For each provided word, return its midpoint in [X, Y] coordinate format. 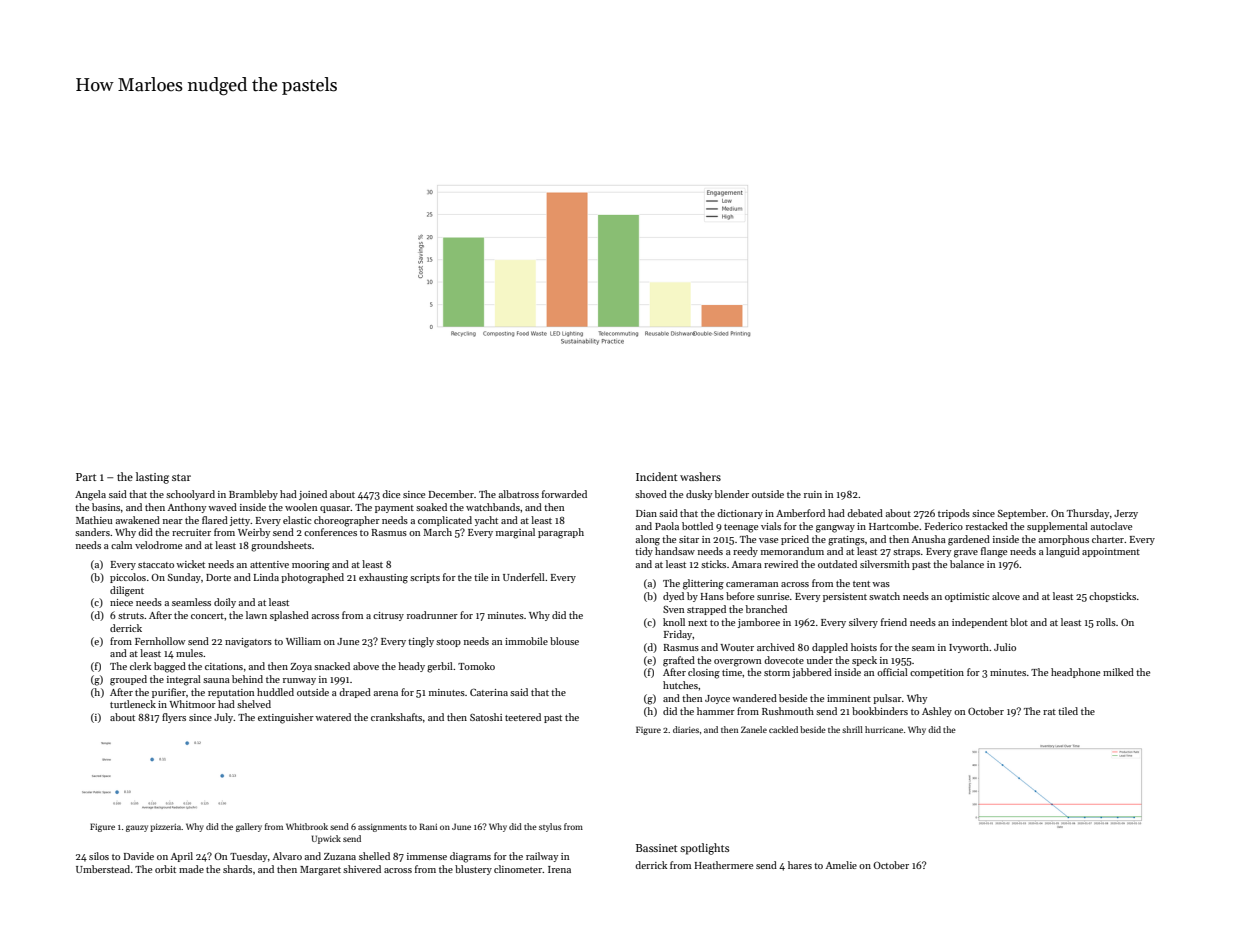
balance [967, 564]
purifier [169, 693]
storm [777, 673]
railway [542, 857]
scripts [425, 578]
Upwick [326, 839]
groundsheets [281, 546]
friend [894, 622]
